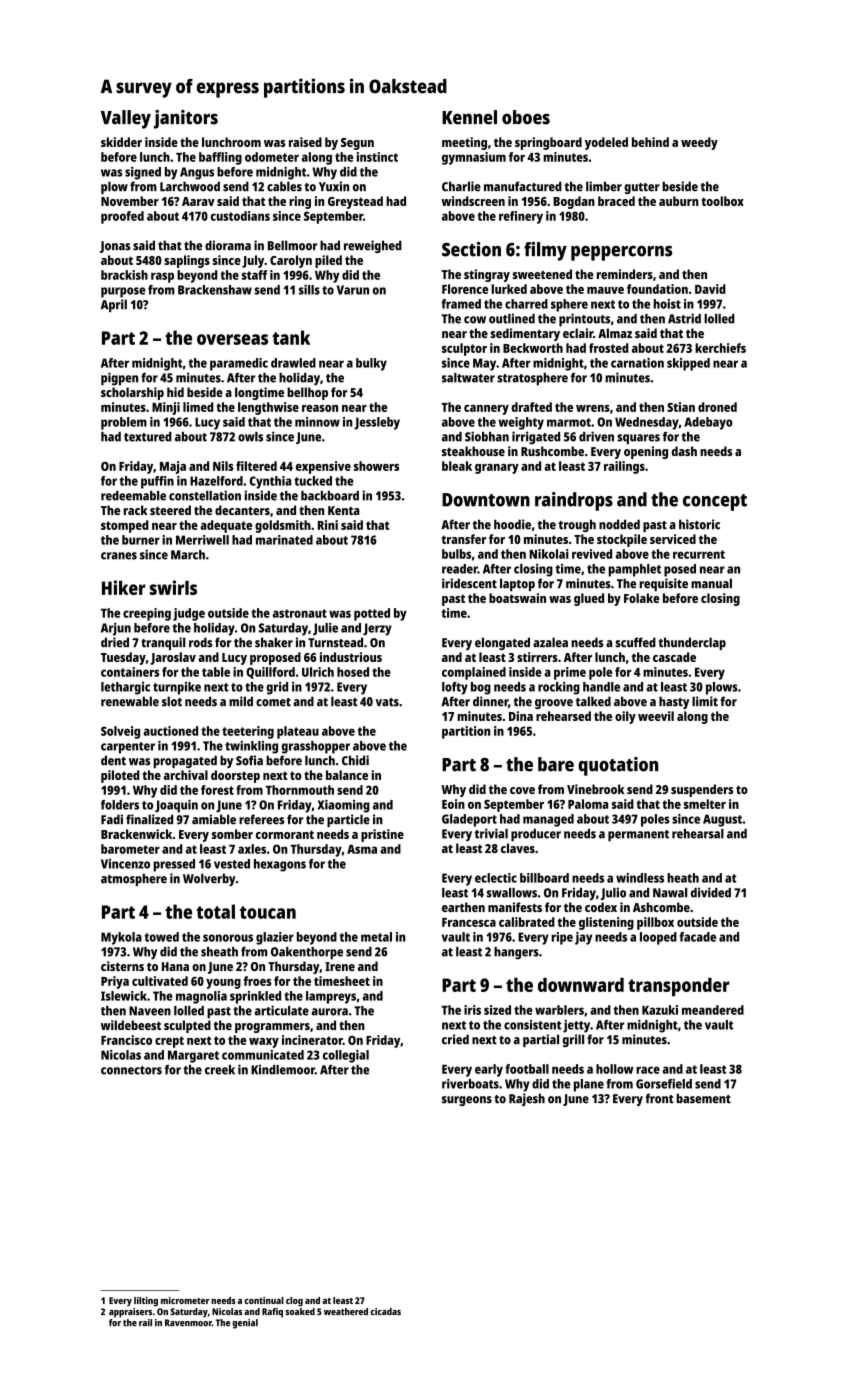  I want to click on cove, so click(522, 790).
